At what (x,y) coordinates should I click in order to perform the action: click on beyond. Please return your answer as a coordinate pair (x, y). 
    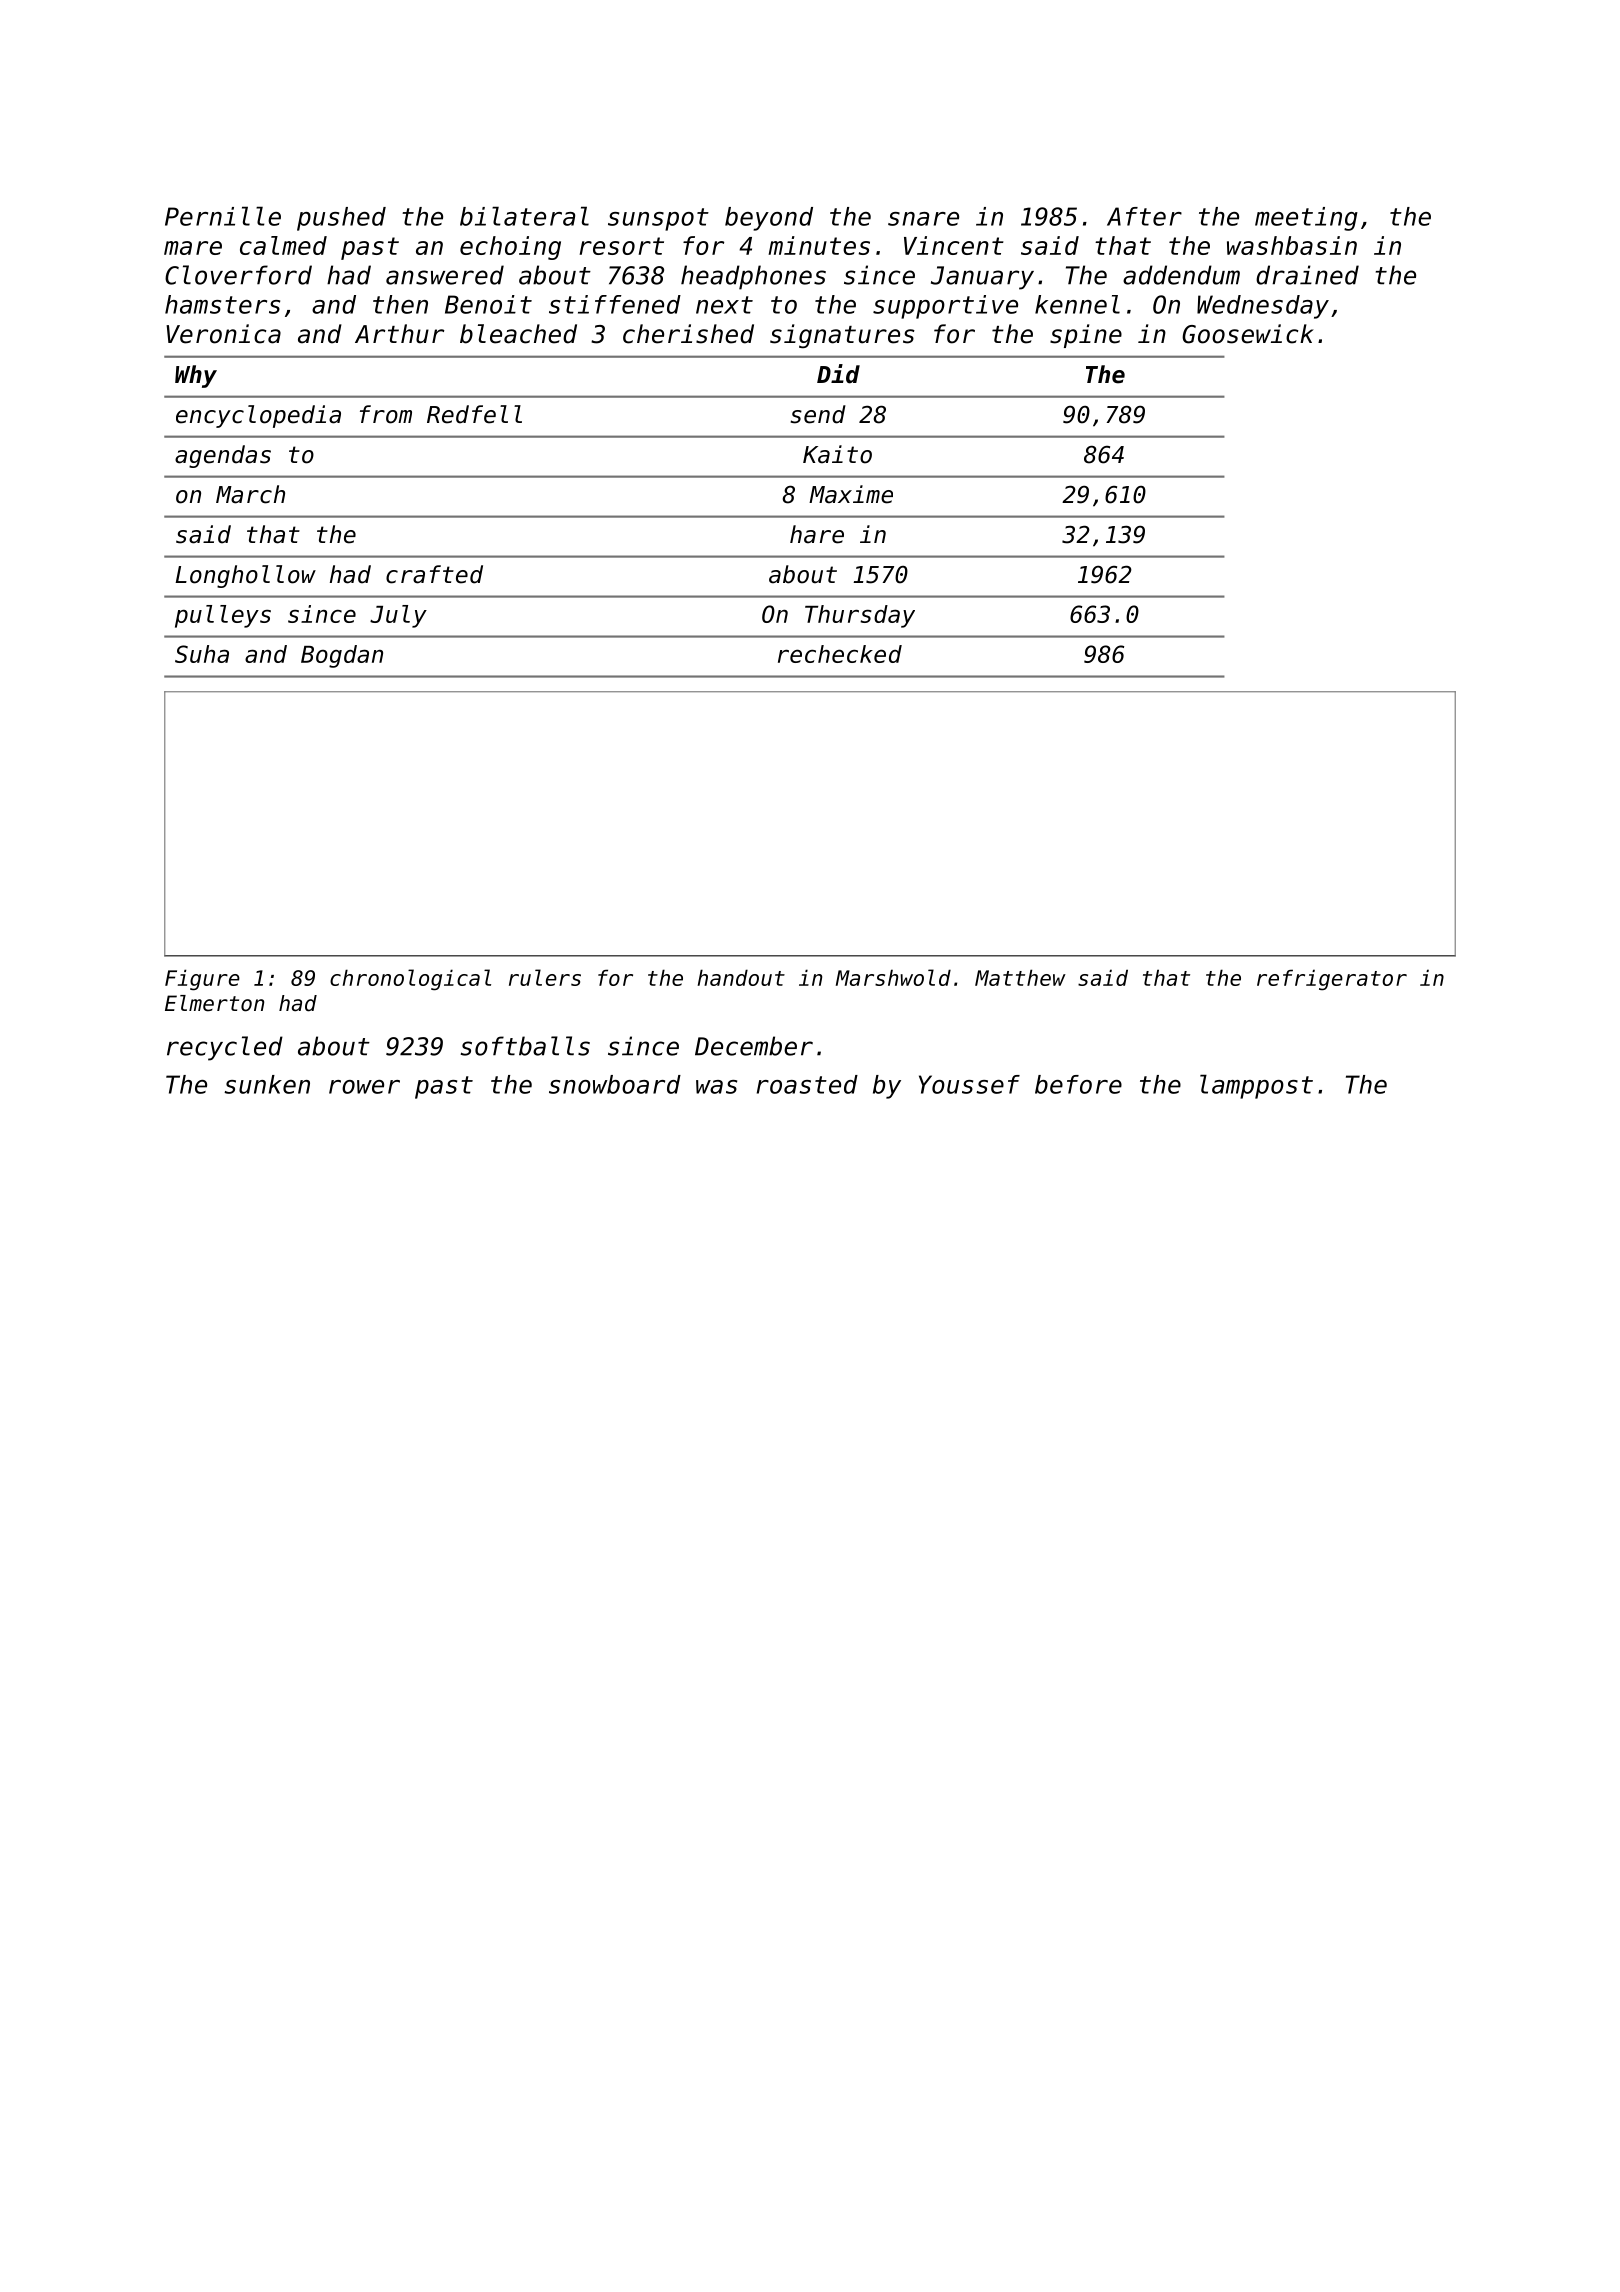
    Looking at the image, I should click on (769, 219).
